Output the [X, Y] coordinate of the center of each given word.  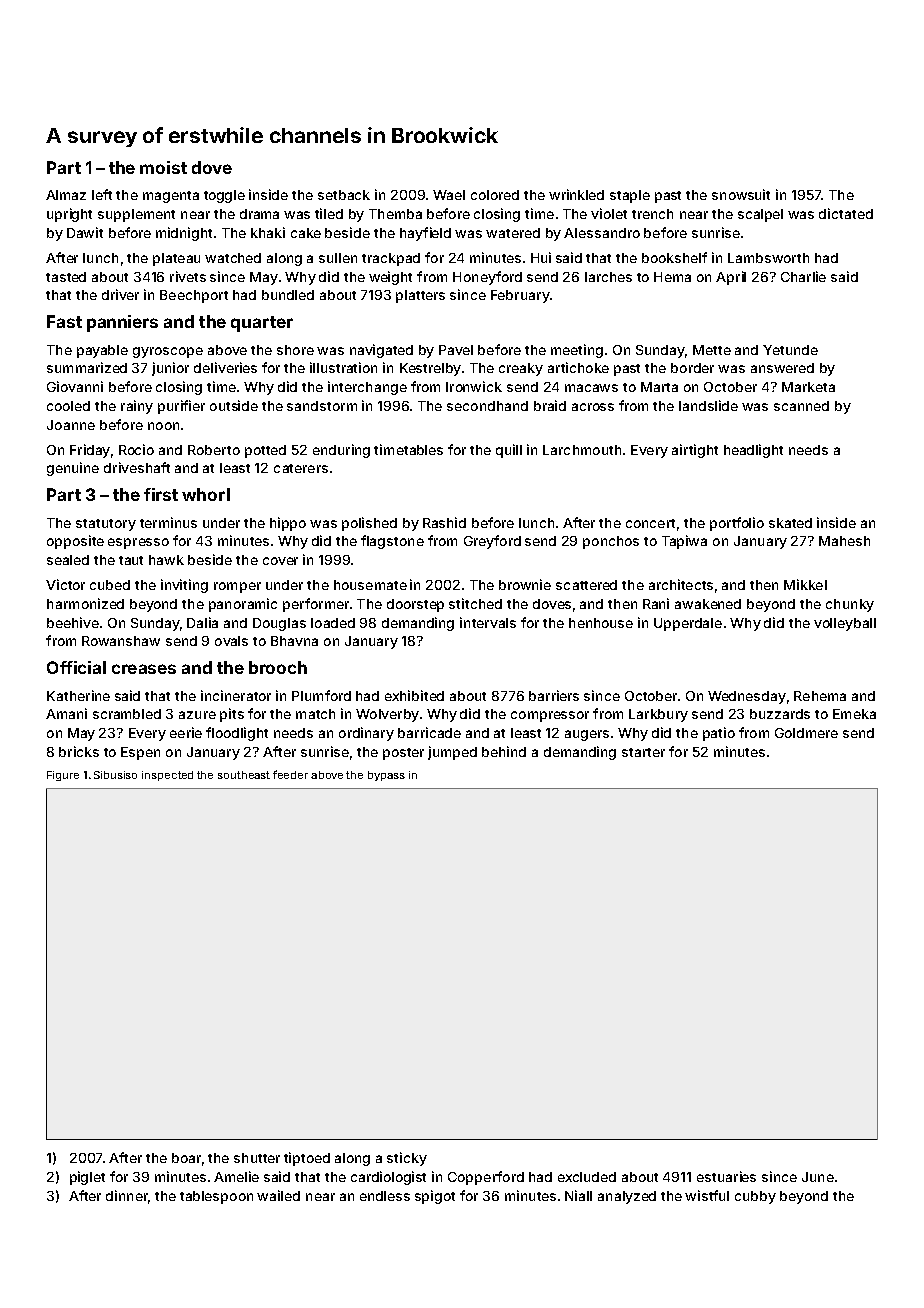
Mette [712, 350]
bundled [288, 295]
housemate [370, 585]
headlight [753, 451]
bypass [386, 776]
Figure [63, 776]
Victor [65, 584]
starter [643, 752]
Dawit [85, 232]
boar [186, 1158]
